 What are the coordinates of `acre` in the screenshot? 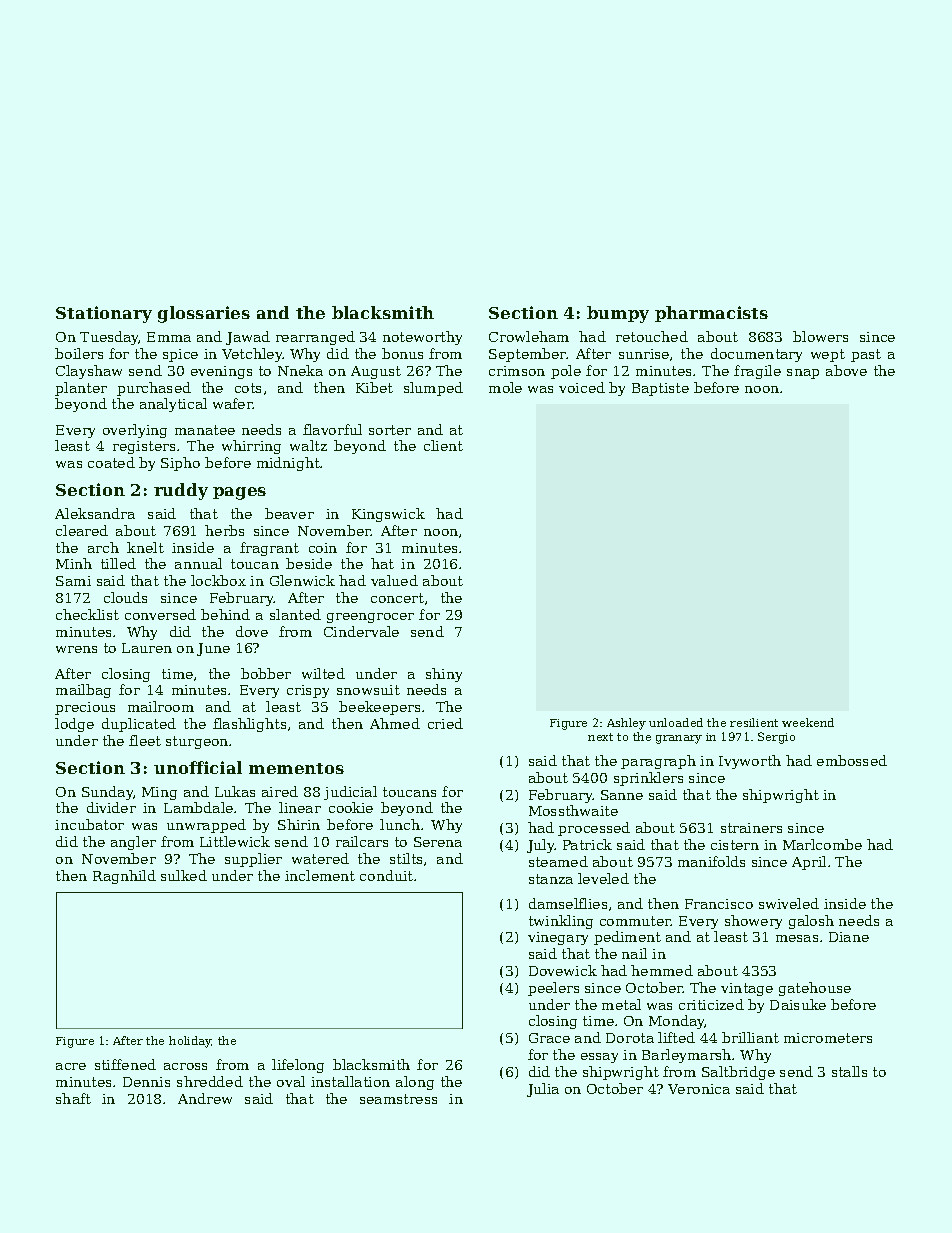 It's located at (71, 1066).
